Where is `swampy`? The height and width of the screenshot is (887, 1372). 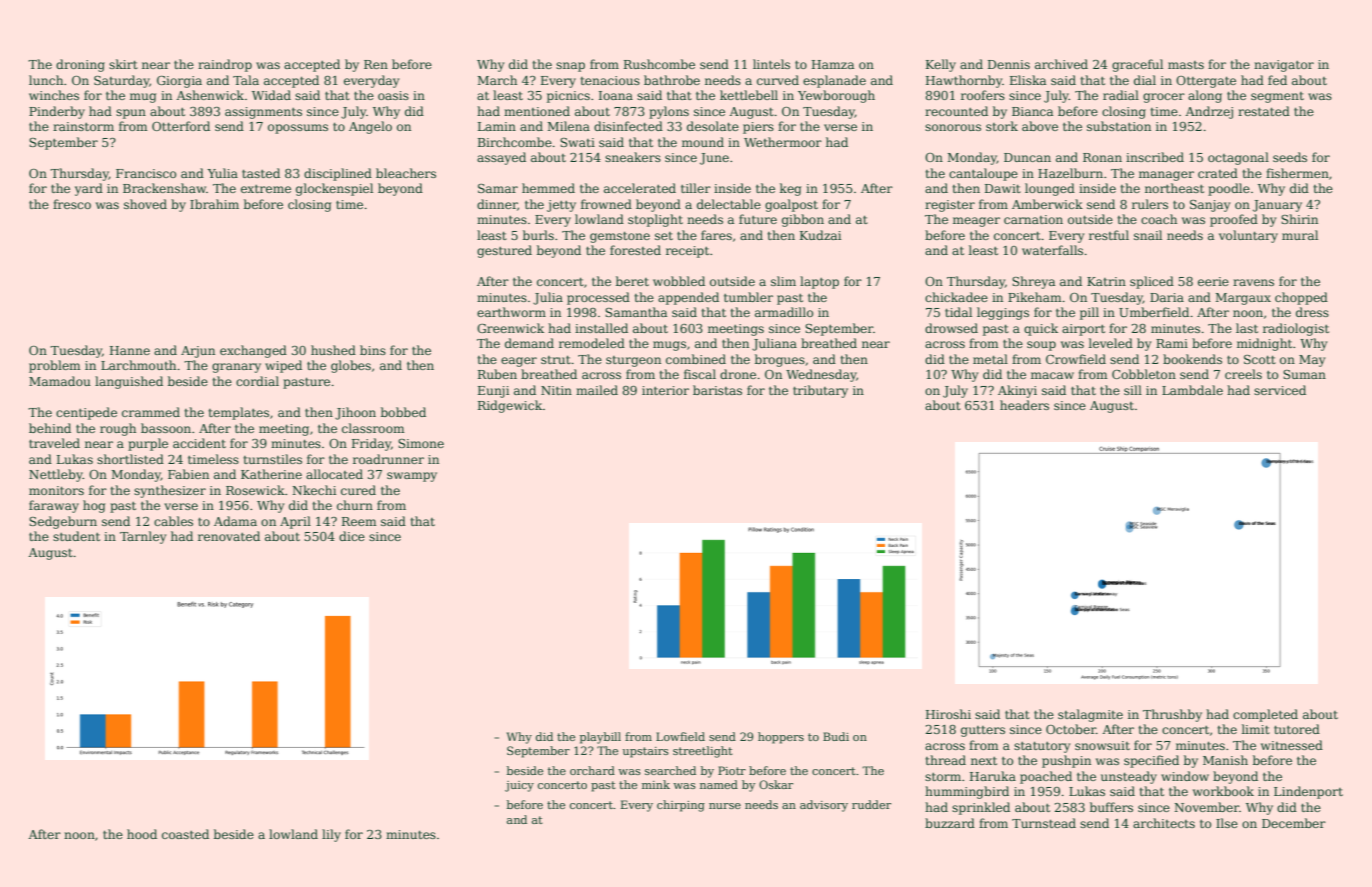 swampy is located at coordinates (412, 477).
